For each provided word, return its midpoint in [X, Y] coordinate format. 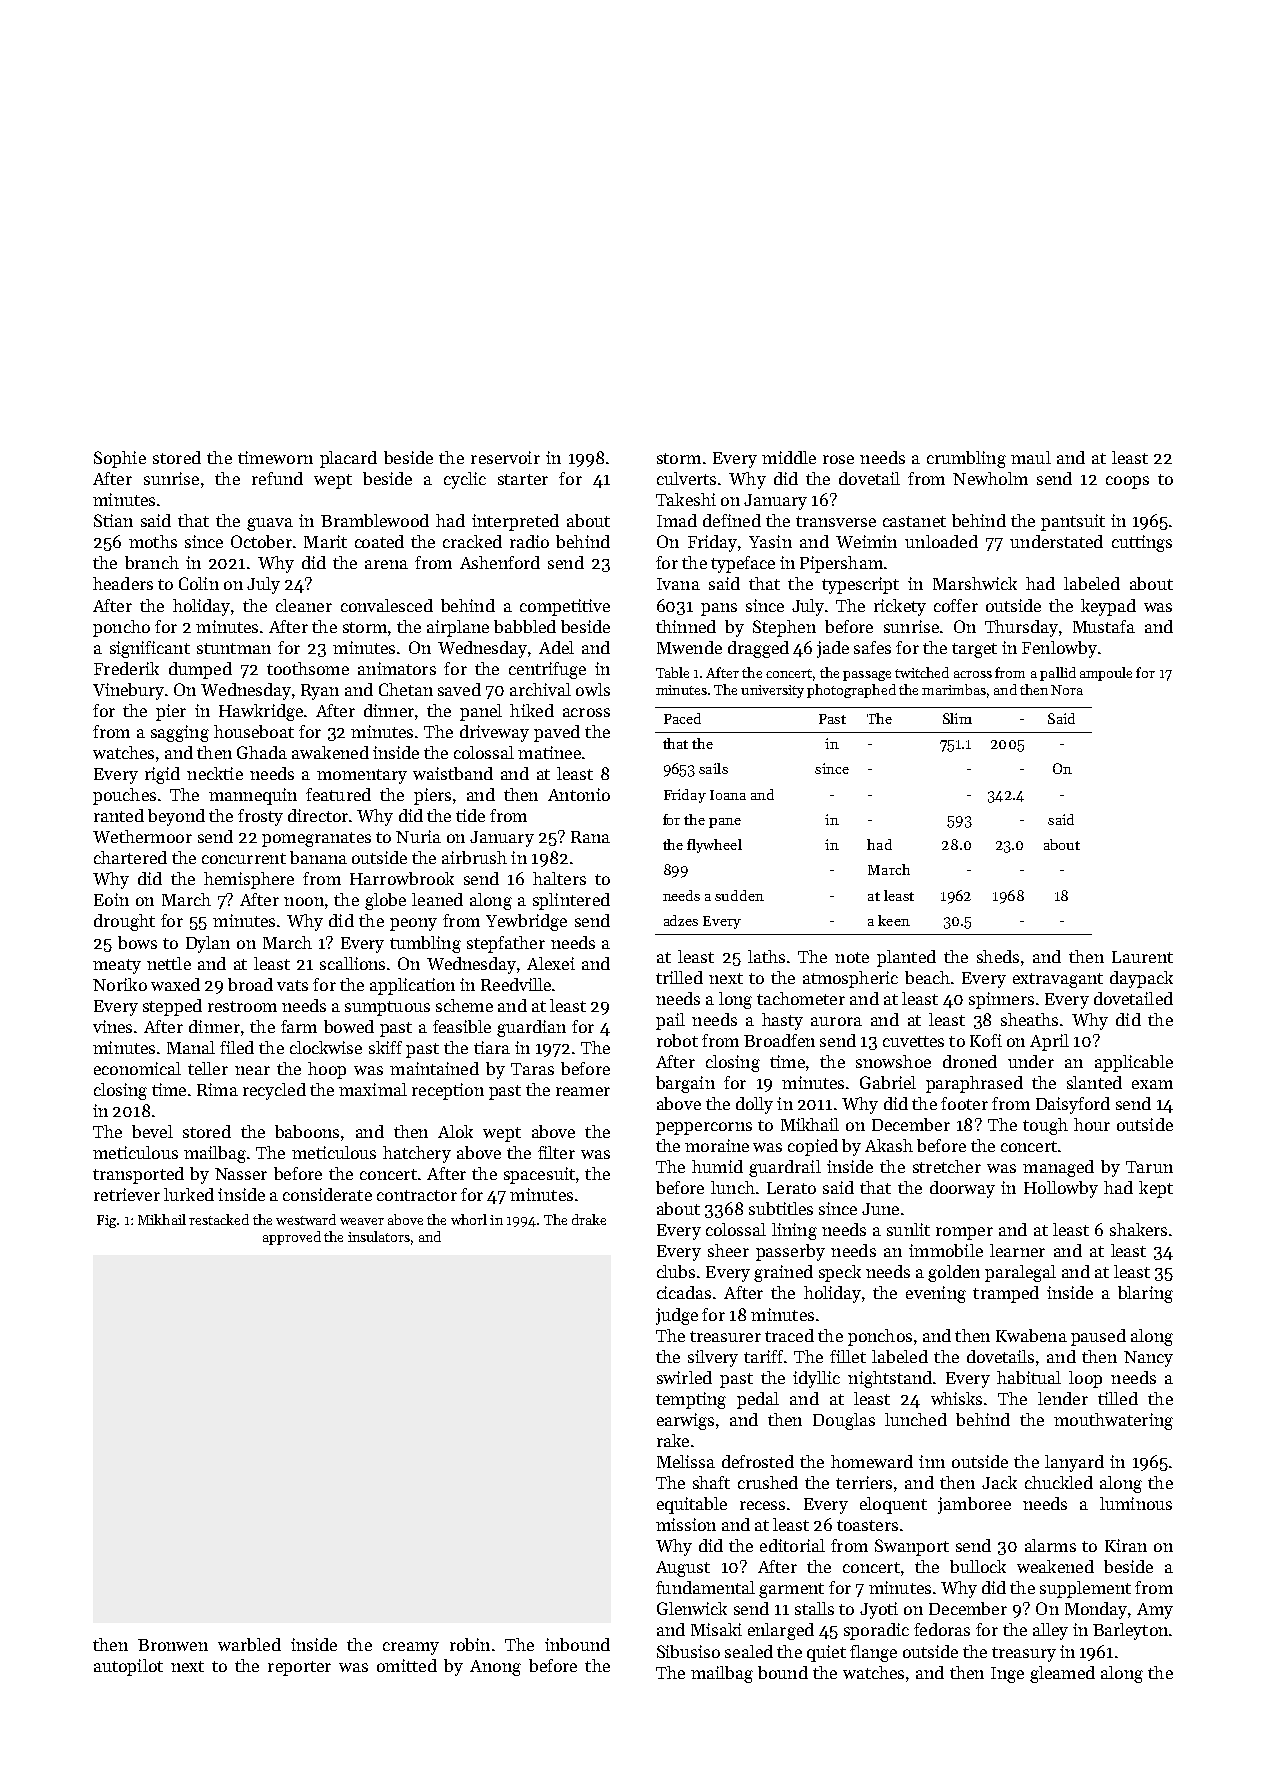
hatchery [417, 1154]
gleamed [1062, 1674]
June [880, 1209]
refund [277, 478]
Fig [106, 1221]
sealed [749, 1651]
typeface [743, 564]
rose [838, 459]
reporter [299, 1668]
